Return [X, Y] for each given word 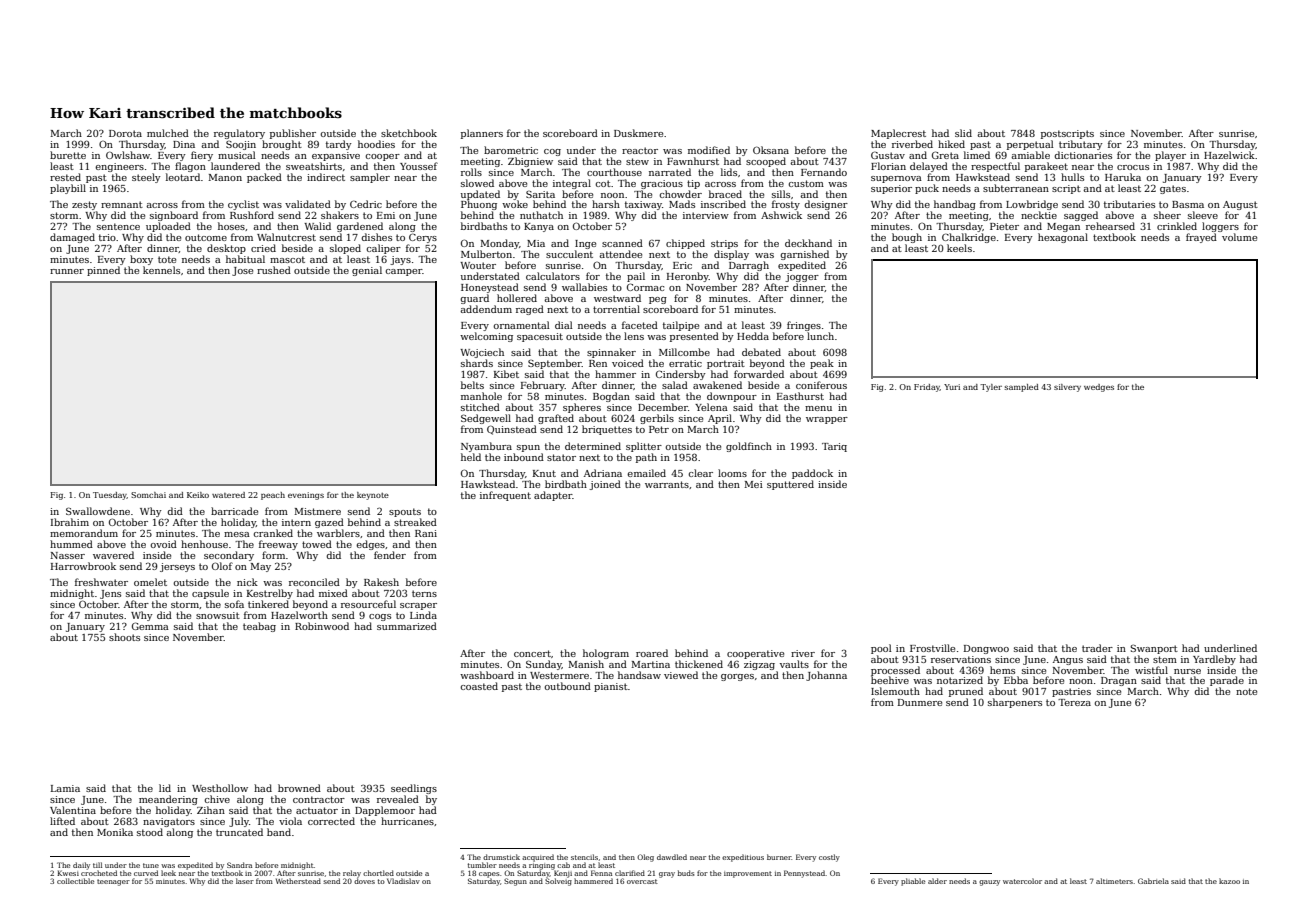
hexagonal [1063, 238]
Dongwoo [986, 649]
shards [477, 363]
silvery [1067, 388]
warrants [667, 484]
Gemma [150, 626]
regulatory [239, 134]
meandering [168, 800]
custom [806, 183]
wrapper [827, 420]
